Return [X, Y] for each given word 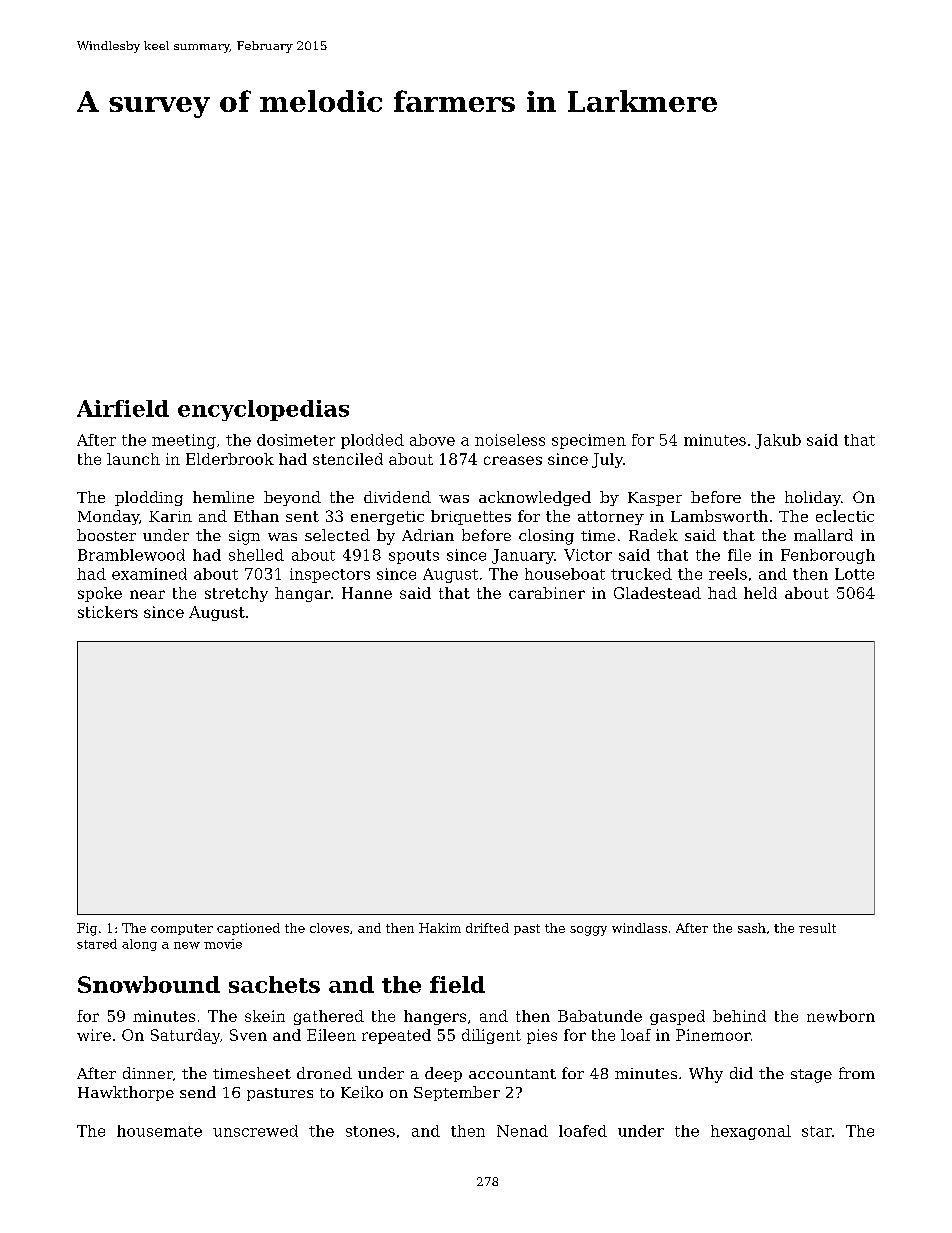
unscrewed [255, 1131]
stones [370, 1131]
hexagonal [751, 1132]
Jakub [778, 441]
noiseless [510, 440]
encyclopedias [263, 410]
